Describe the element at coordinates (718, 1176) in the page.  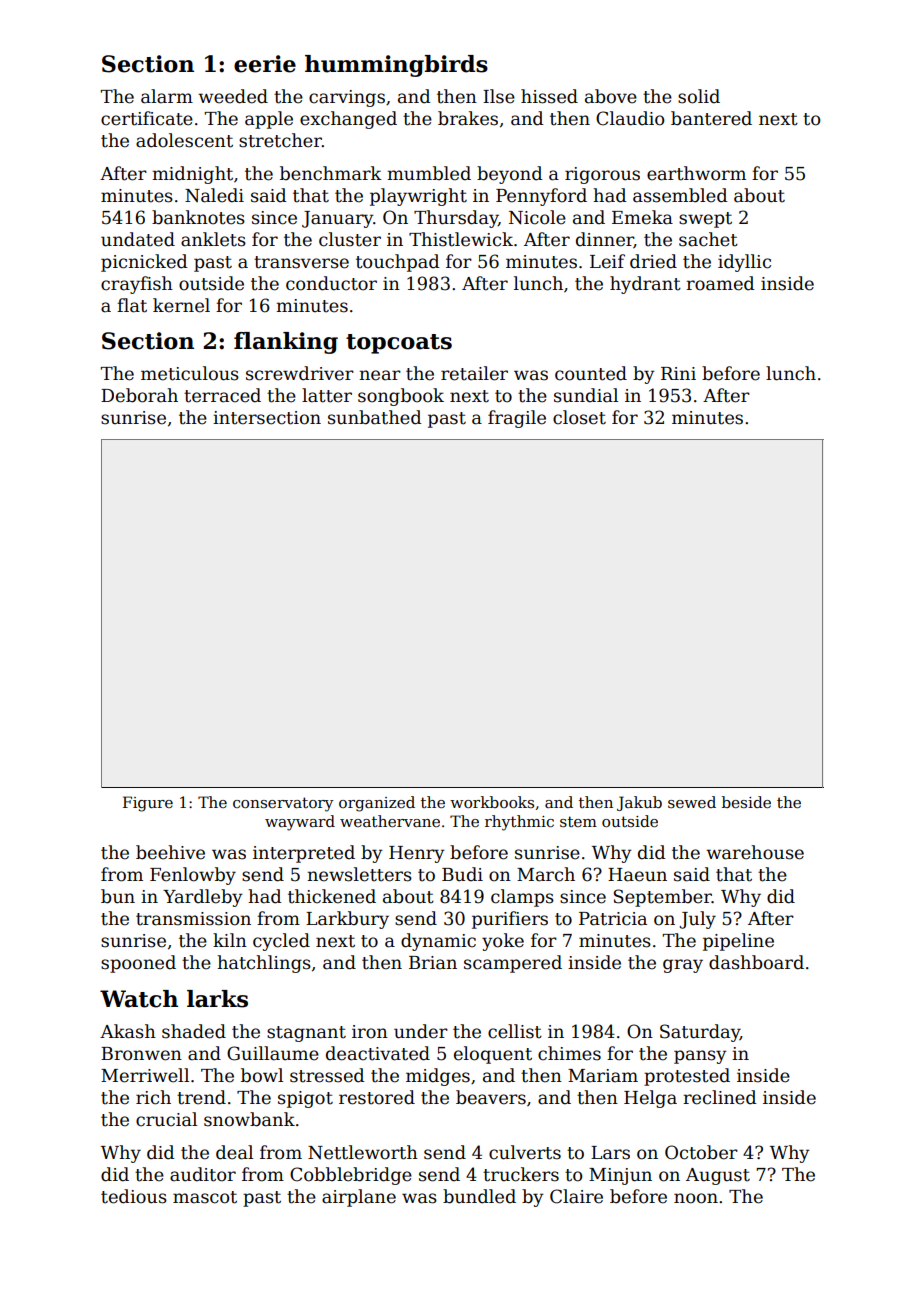
I see `August` at that location.
